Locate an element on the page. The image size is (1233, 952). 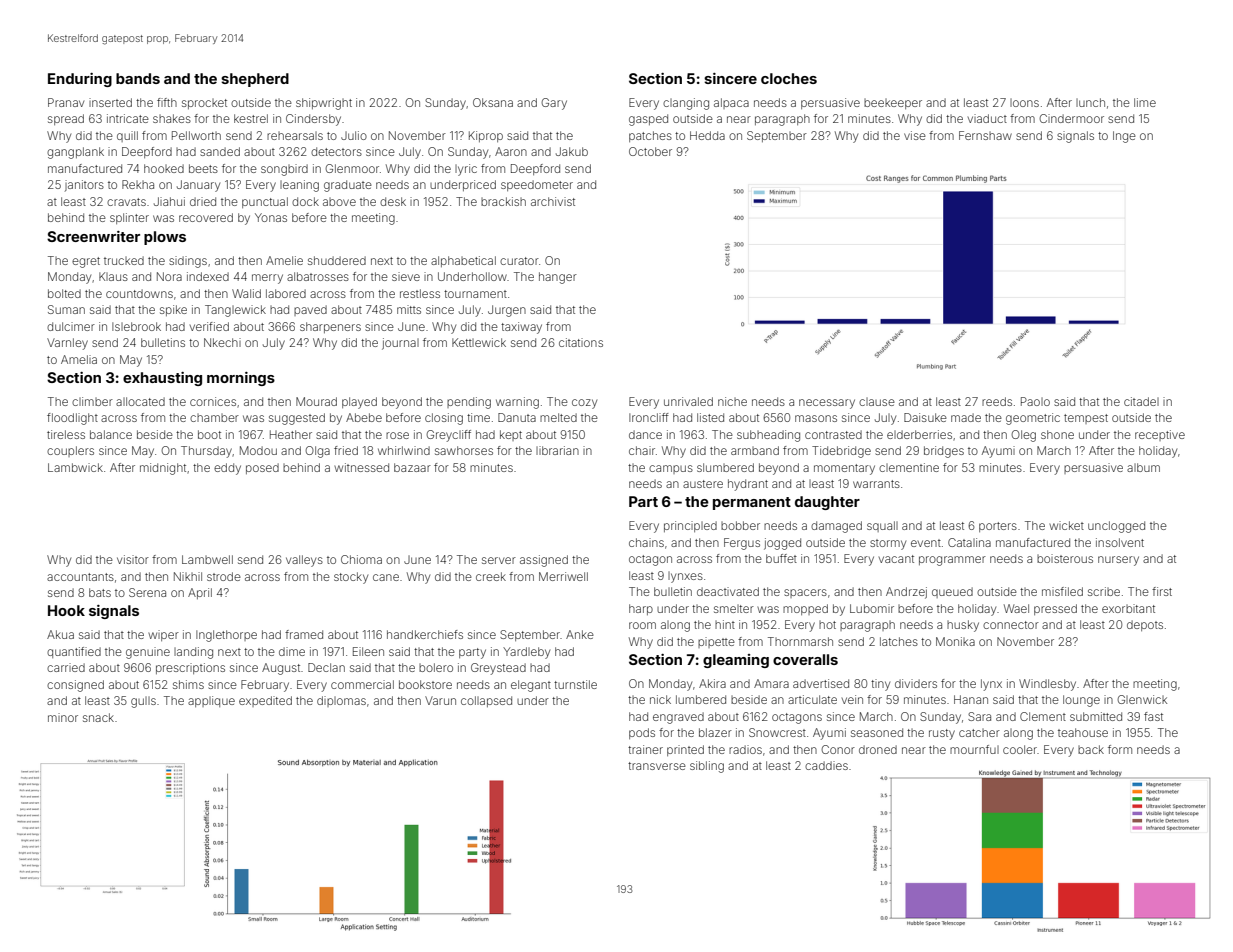
minor is located at coordinates (63, 717).
